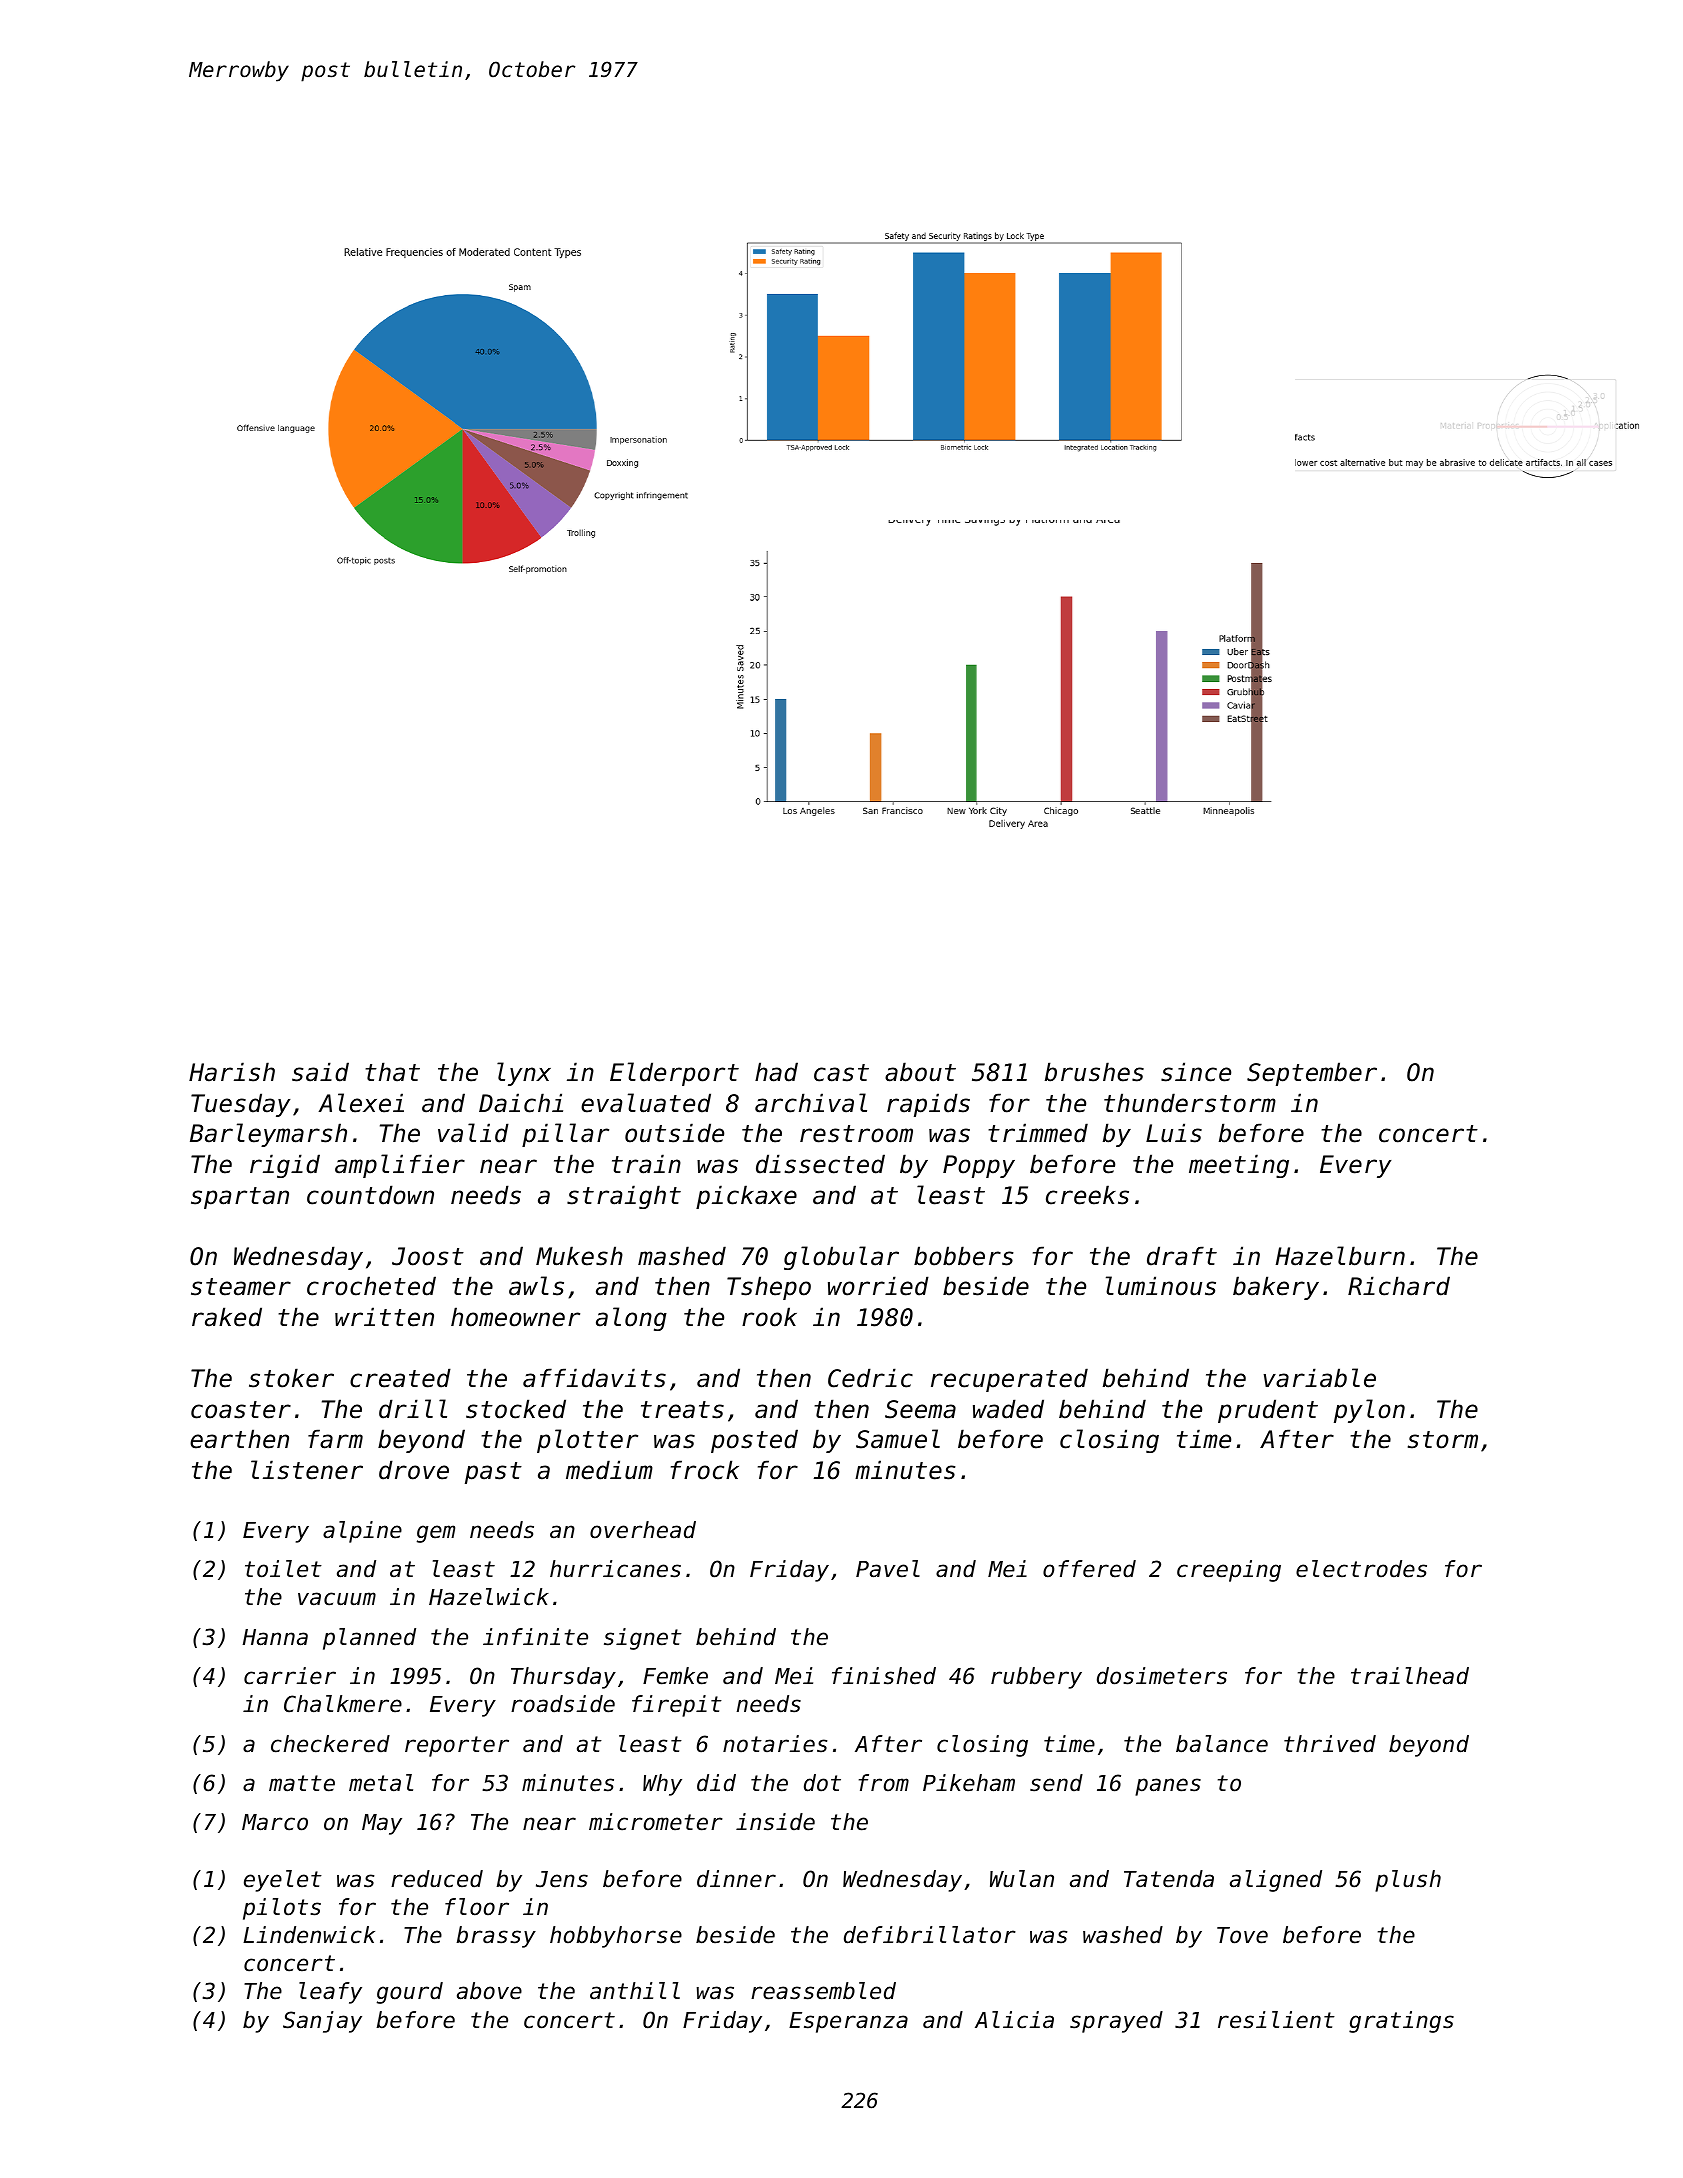 This page has height=2178, width=1683. I want to click on Sanjay, so click(322, 2022).
